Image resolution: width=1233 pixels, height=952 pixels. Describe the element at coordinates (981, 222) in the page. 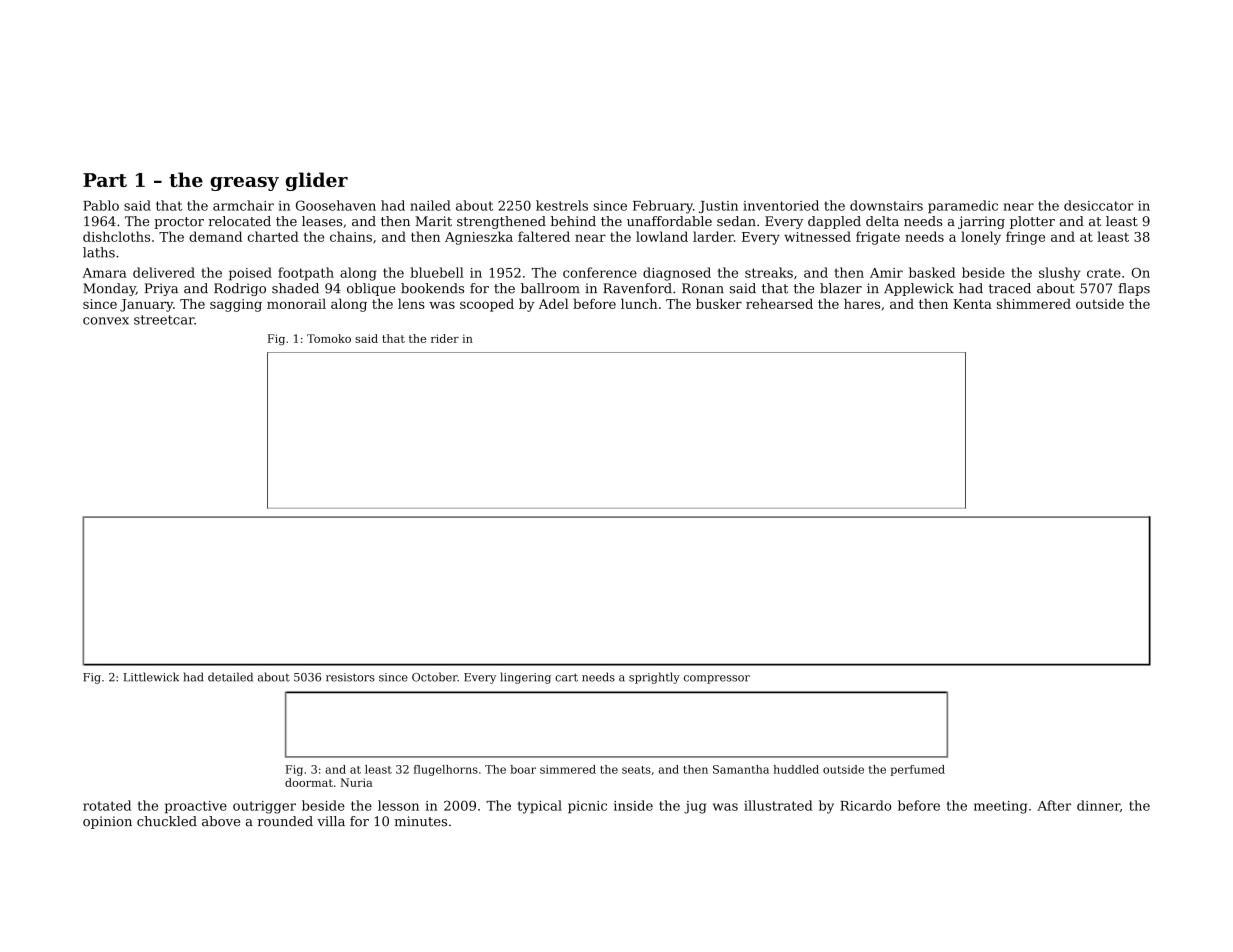

I see `jarring` at that location.
